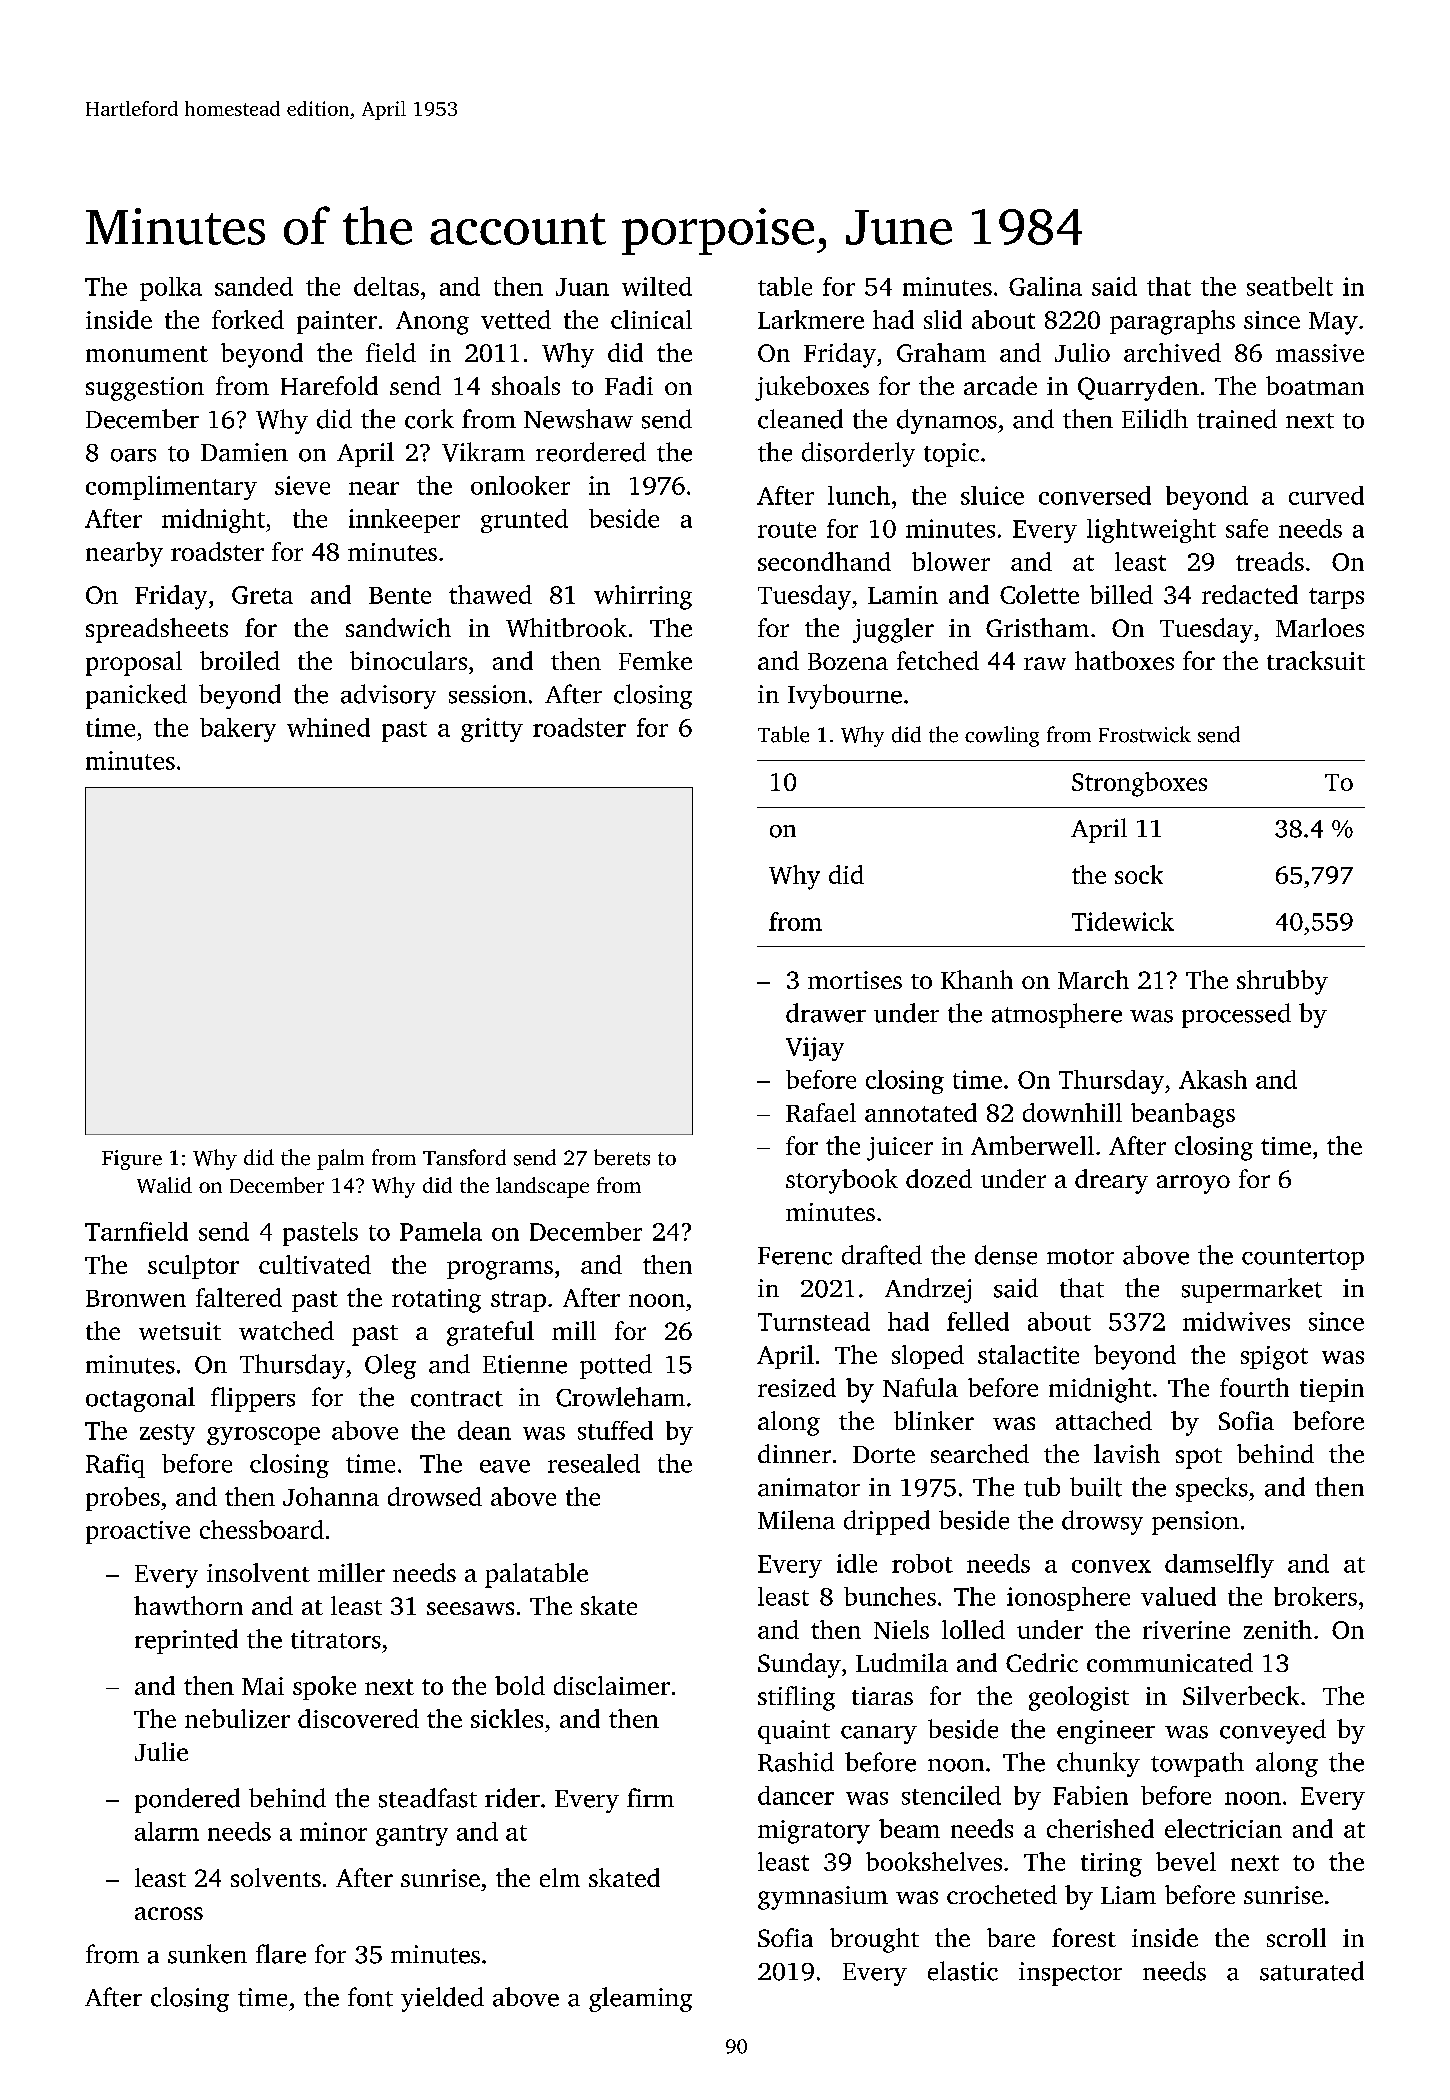  Describe the element at coordinates (1274, 1358) in the screenshot. I see `spigot` at that location.
